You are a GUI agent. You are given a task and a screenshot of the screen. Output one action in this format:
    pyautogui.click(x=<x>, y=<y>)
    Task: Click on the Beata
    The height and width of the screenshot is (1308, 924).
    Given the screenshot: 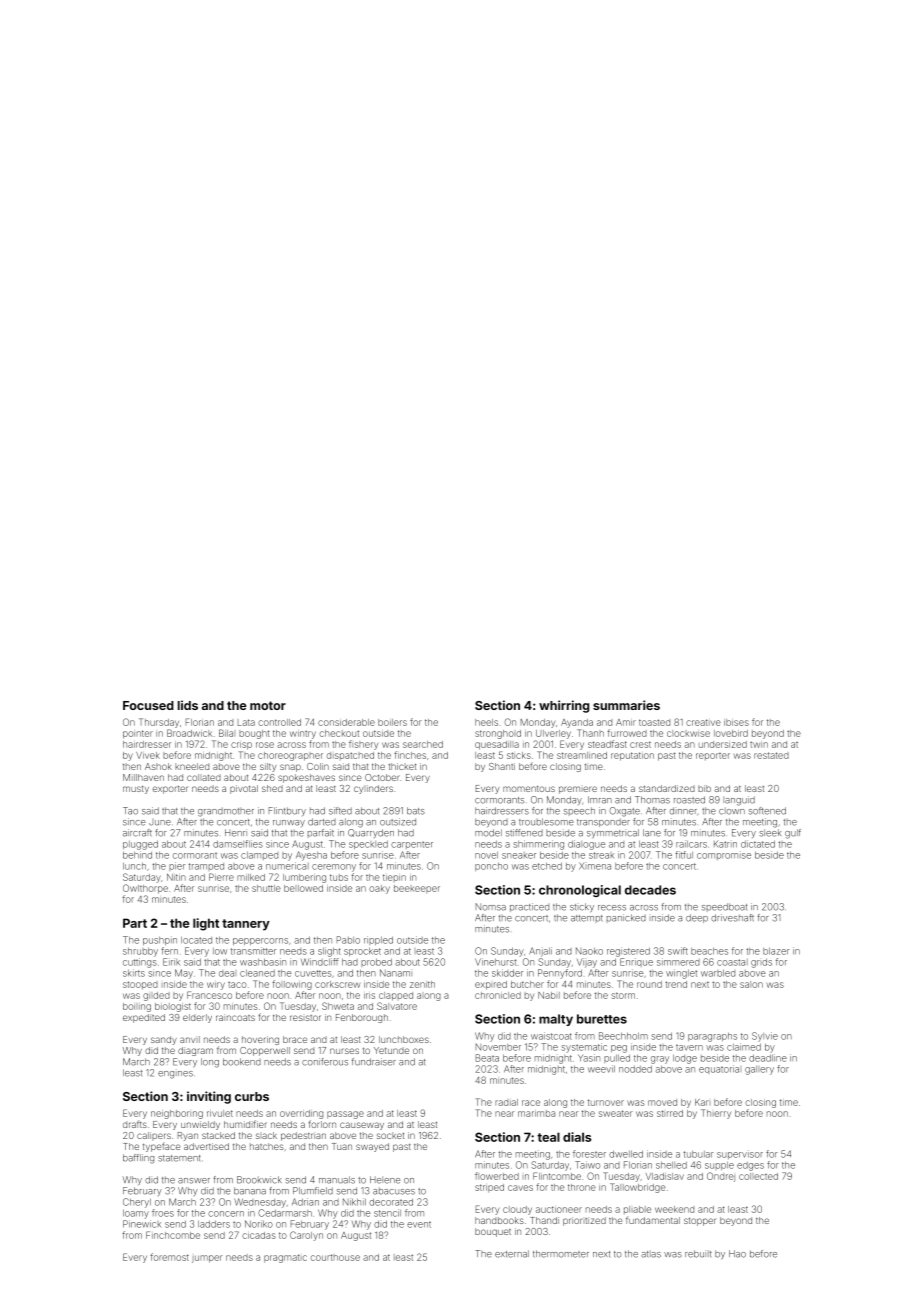 What is the action you would take?
    pyautogui.click(x=487, y=1058)
